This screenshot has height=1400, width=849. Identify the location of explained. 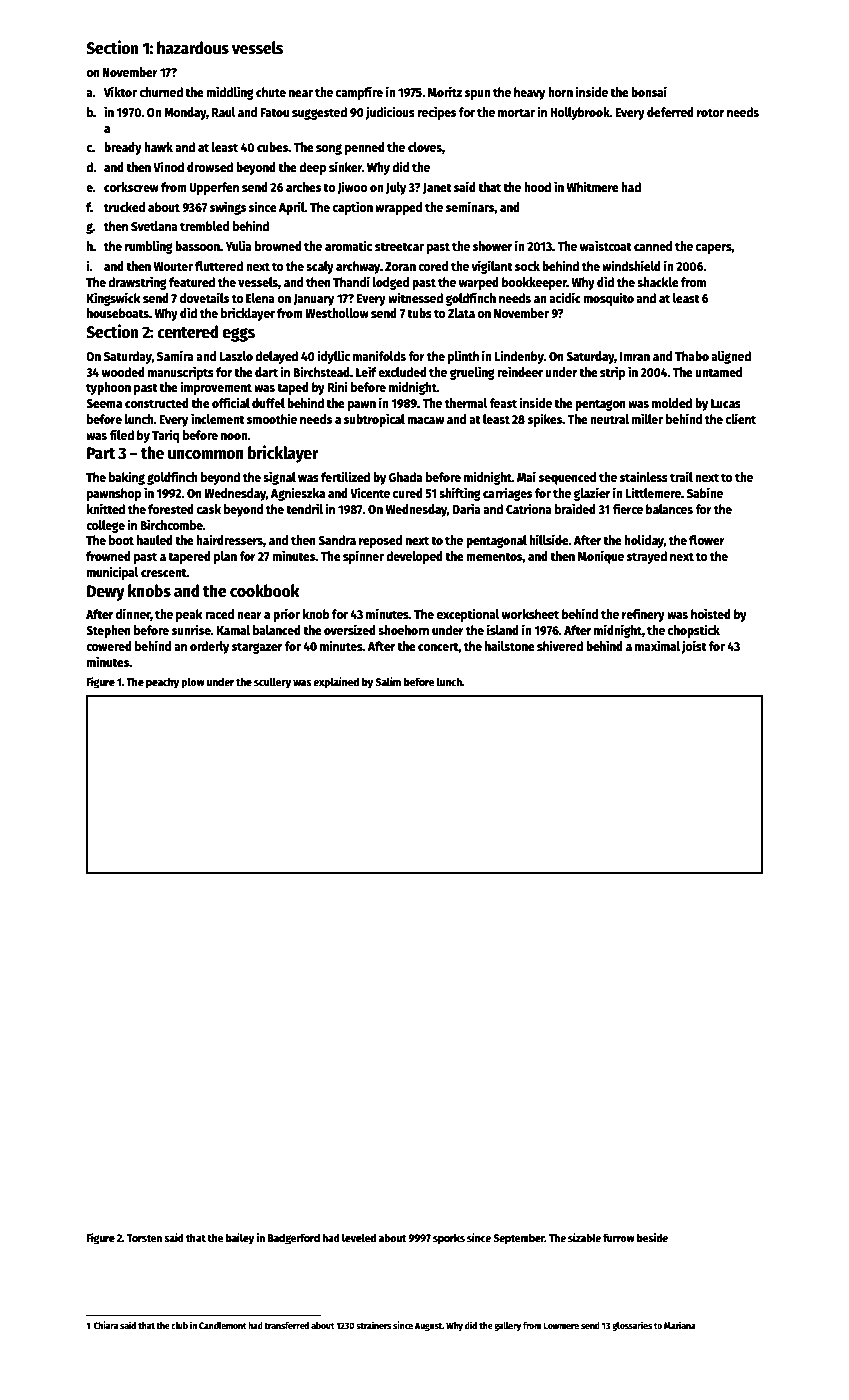
(336, 683).
